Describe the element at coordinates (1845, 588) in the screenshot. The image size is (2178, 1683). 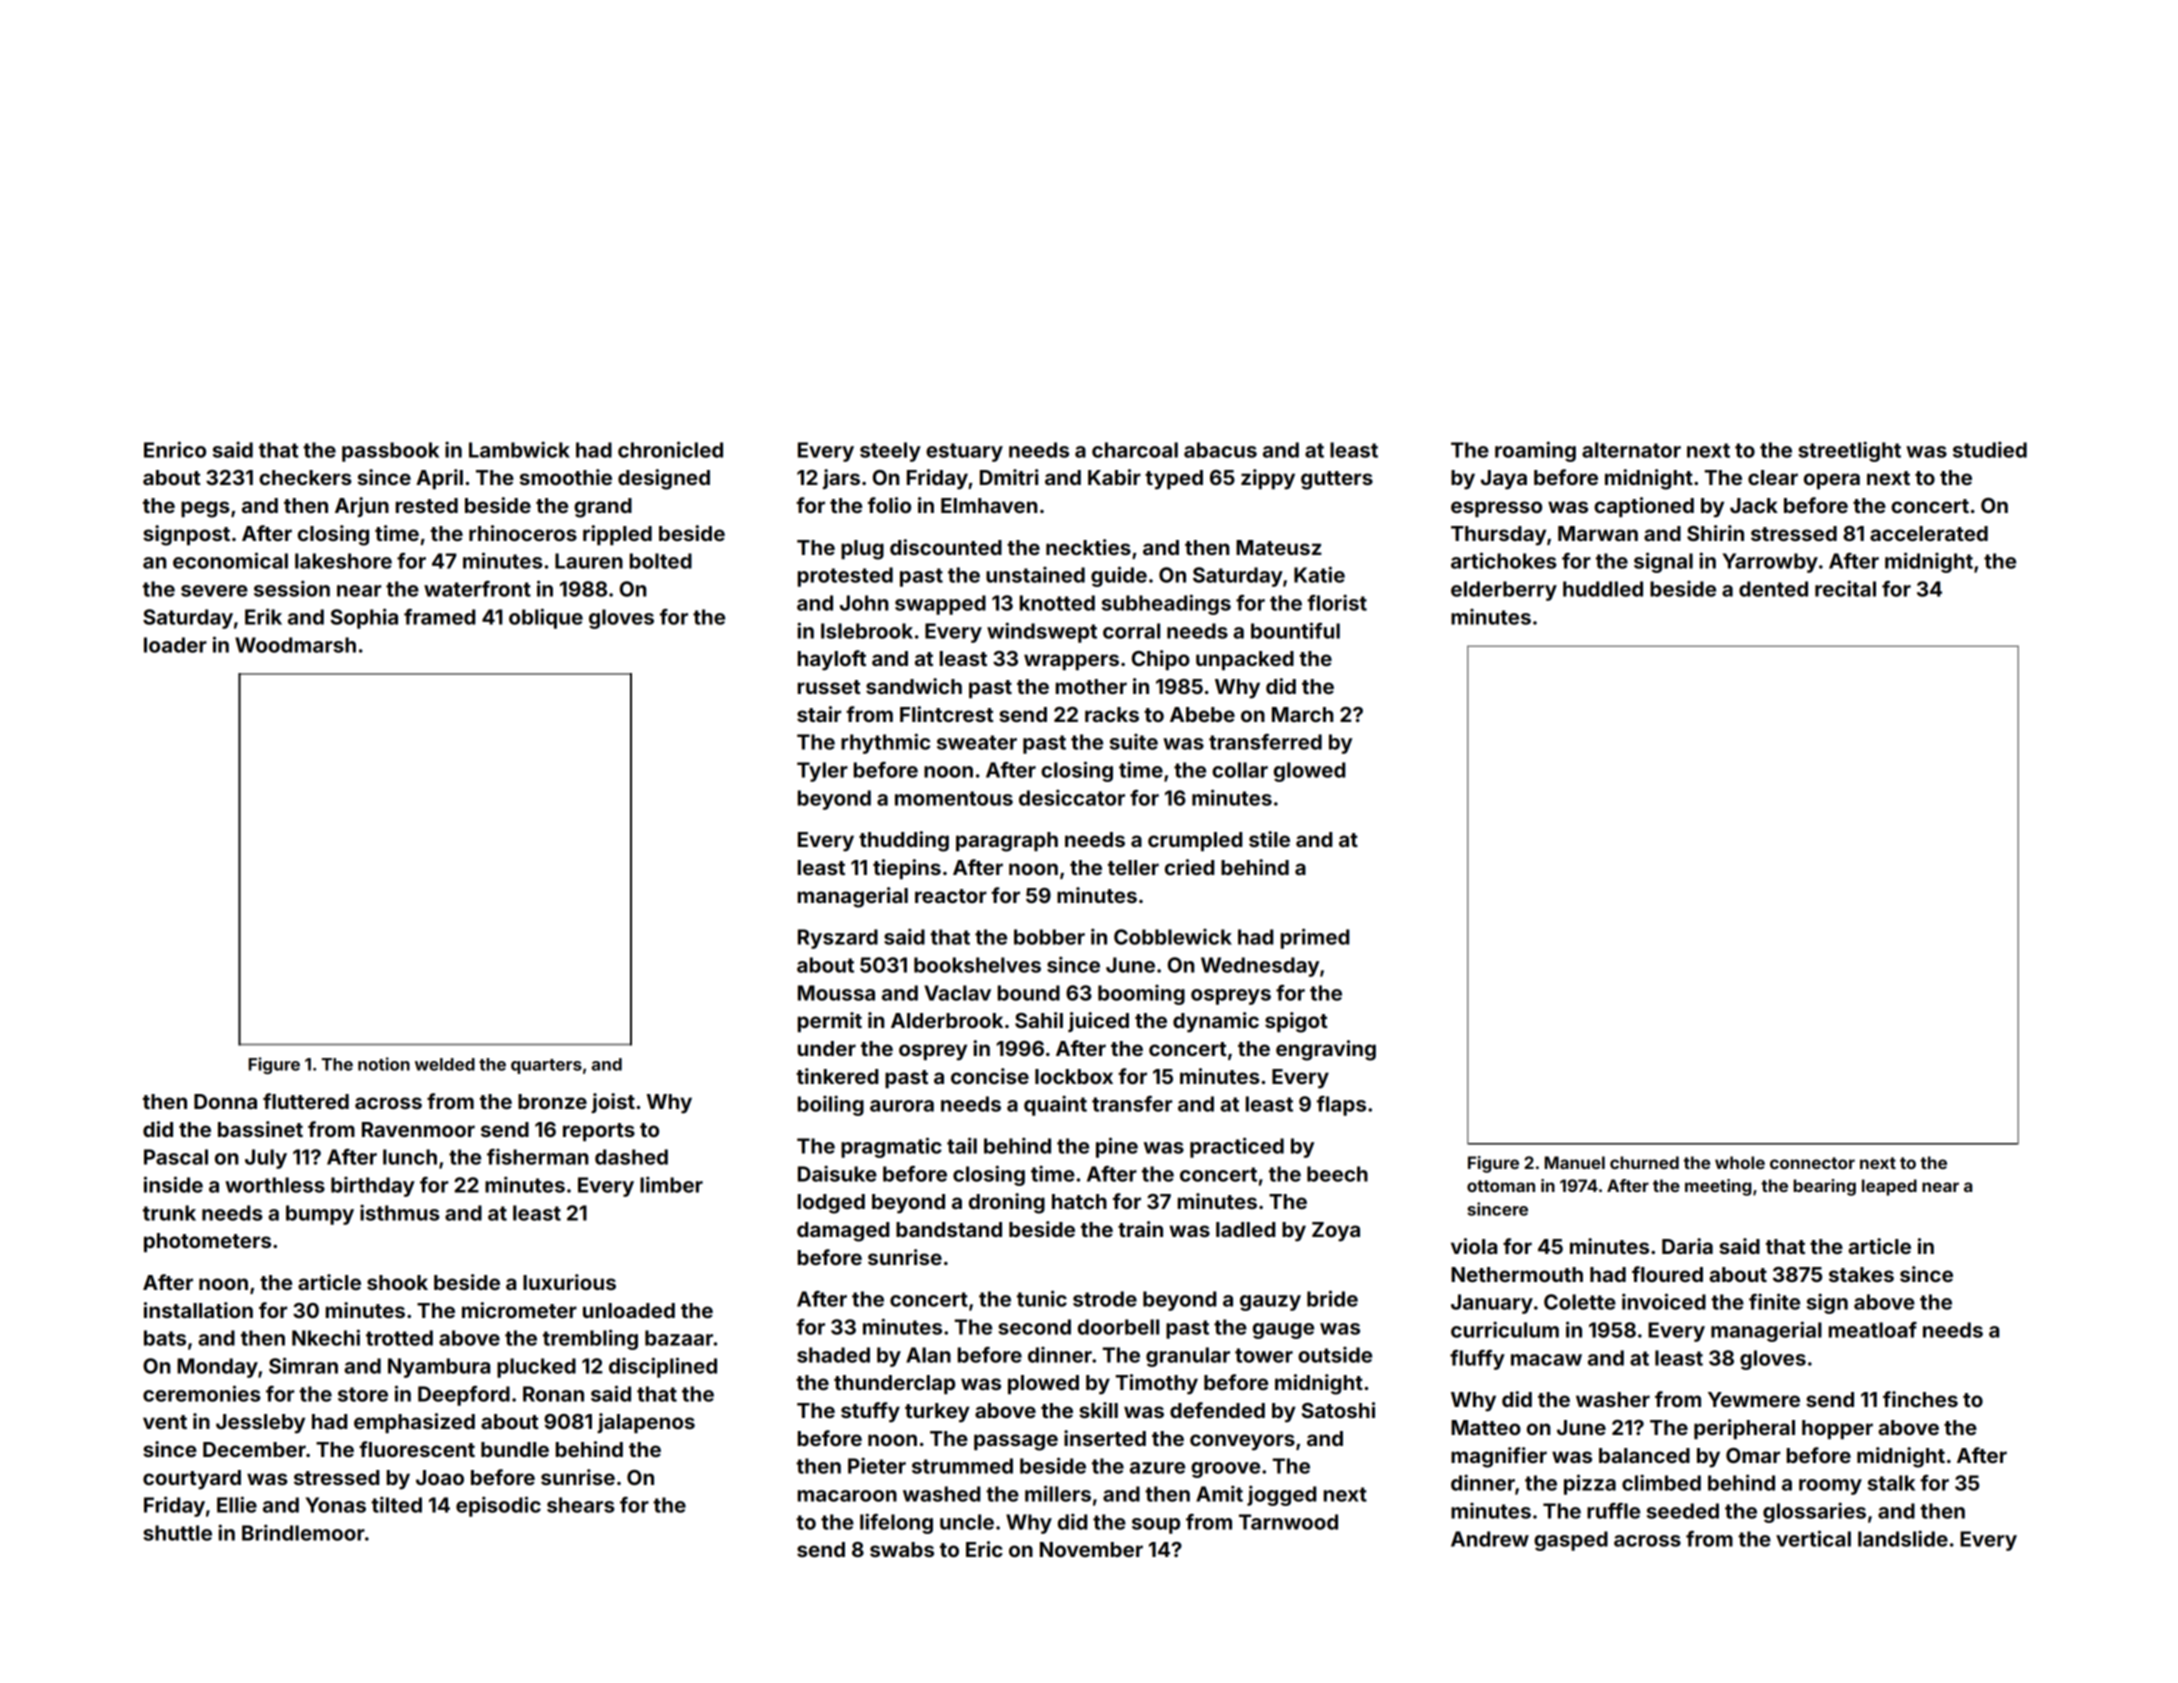
I see `recital` at that location.
